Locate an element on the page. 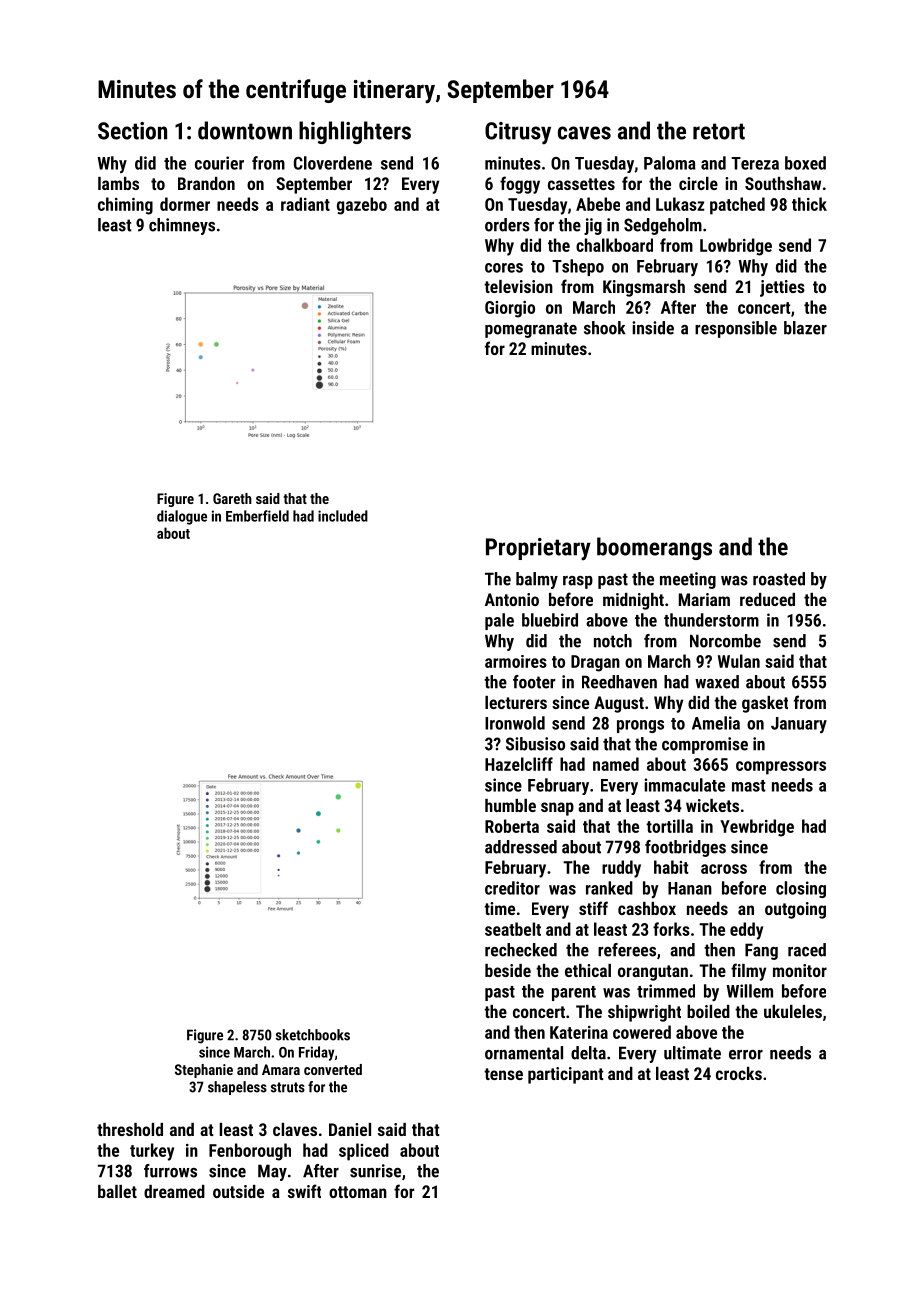  chiming is located at coordinates (125, 206).
